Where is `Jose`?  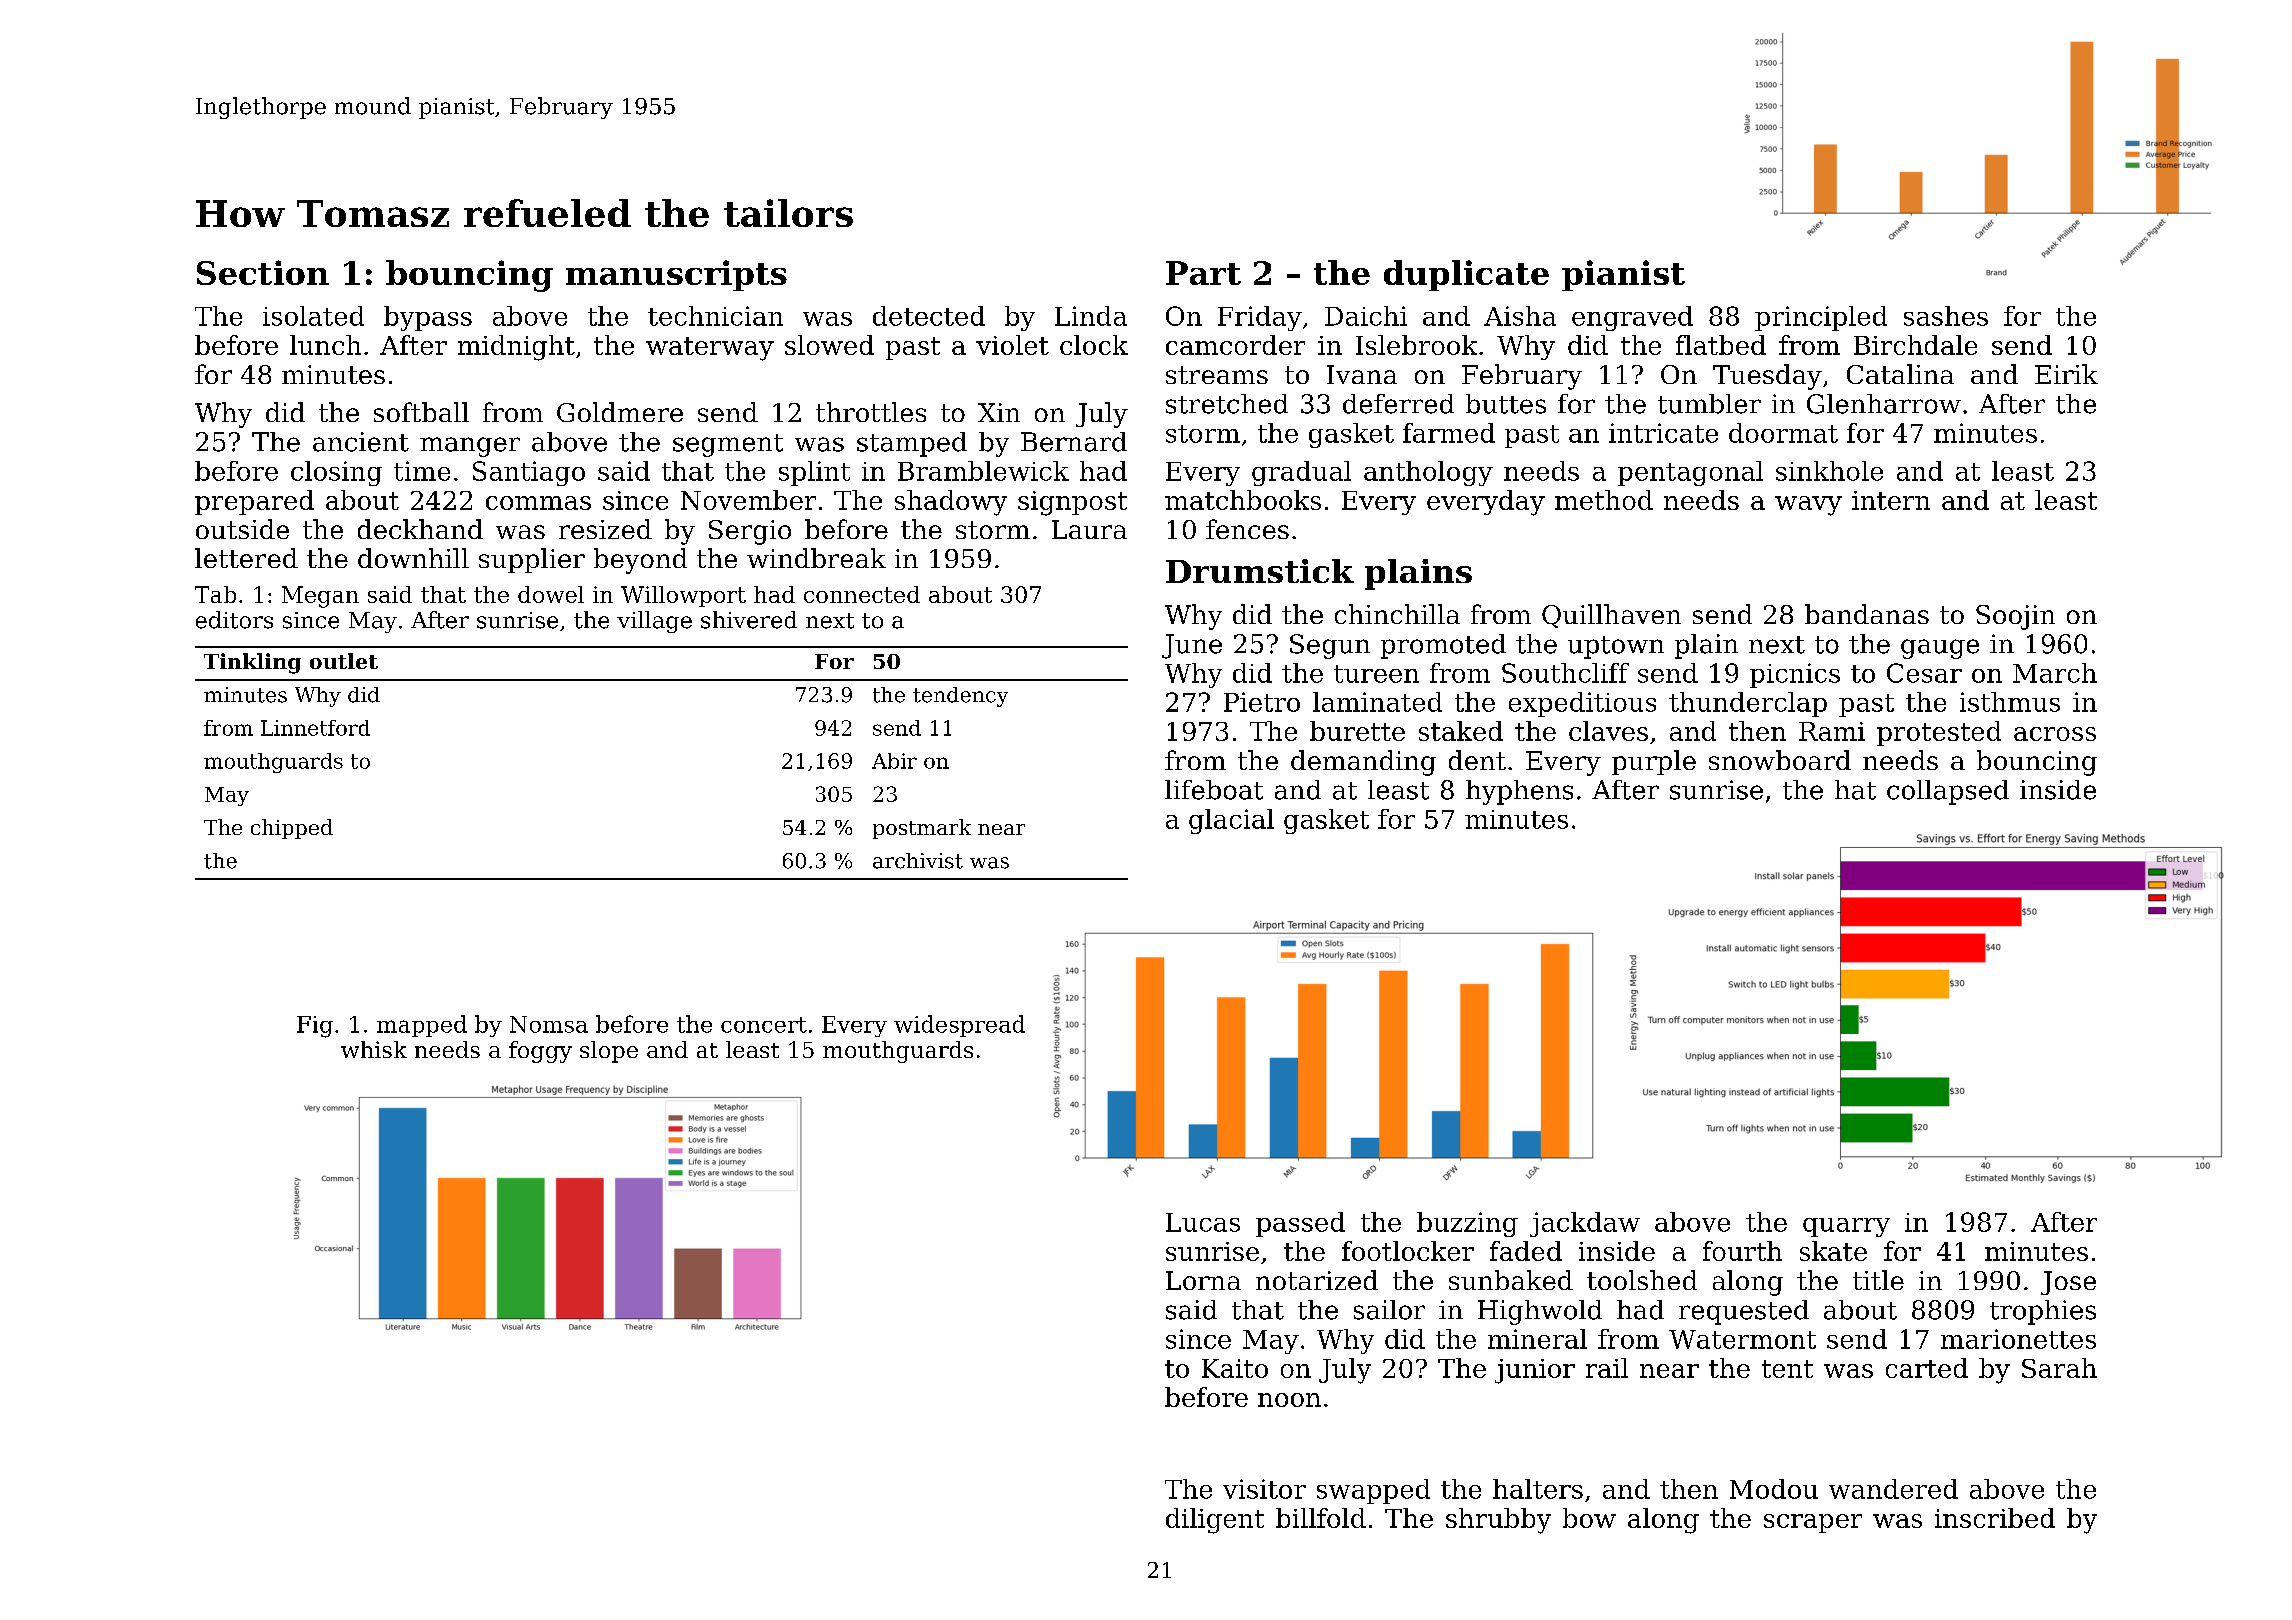 Jose is located at coordinates (2068, 1283).
